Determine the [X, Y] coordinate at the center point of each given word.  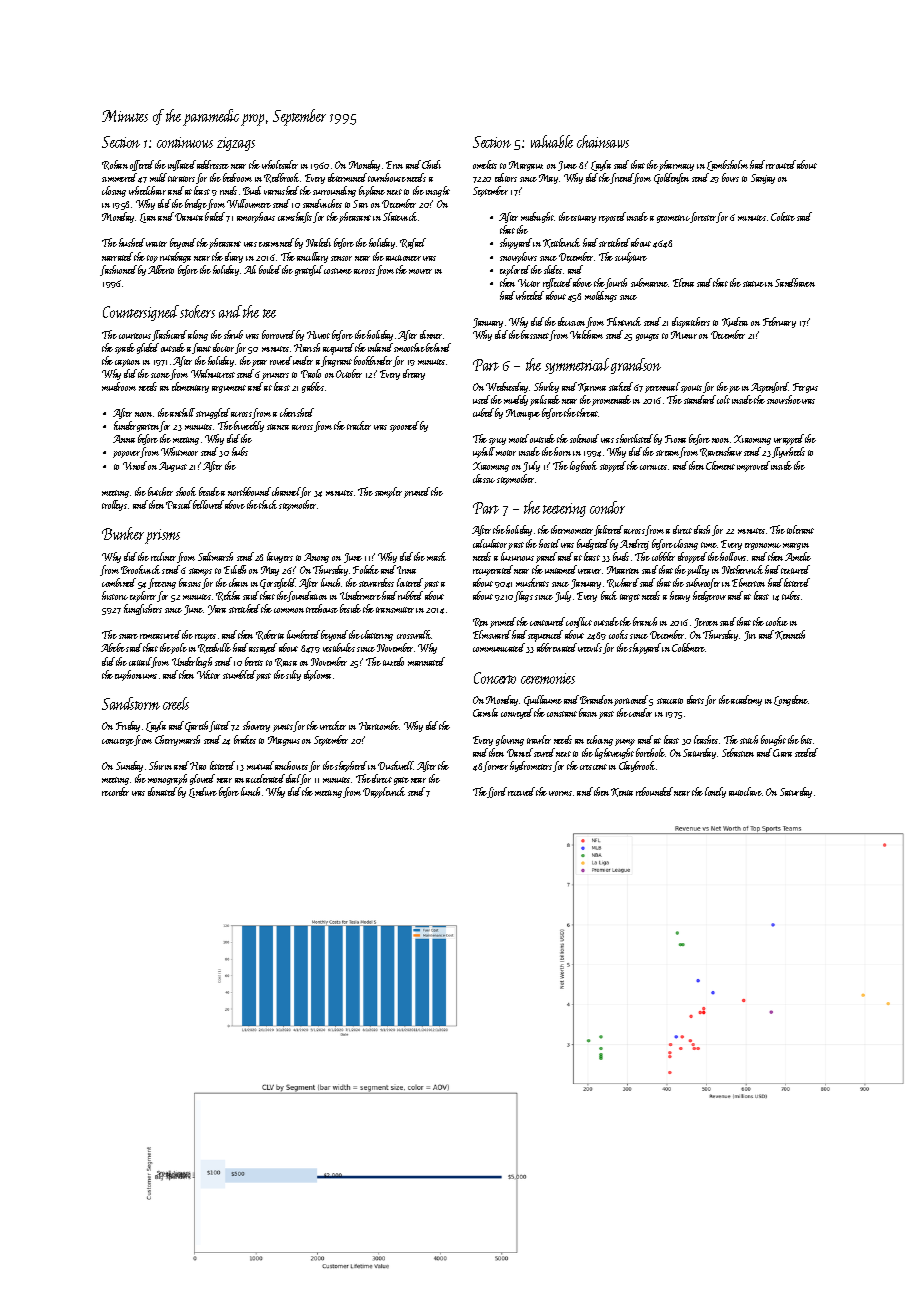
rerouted [781, 164]
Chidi [431, 164]
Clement [720, 465]
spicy [497, 441]
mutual [260, 765]
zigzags [236, 144]
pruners [275, 376]
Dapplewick [384, 792]
